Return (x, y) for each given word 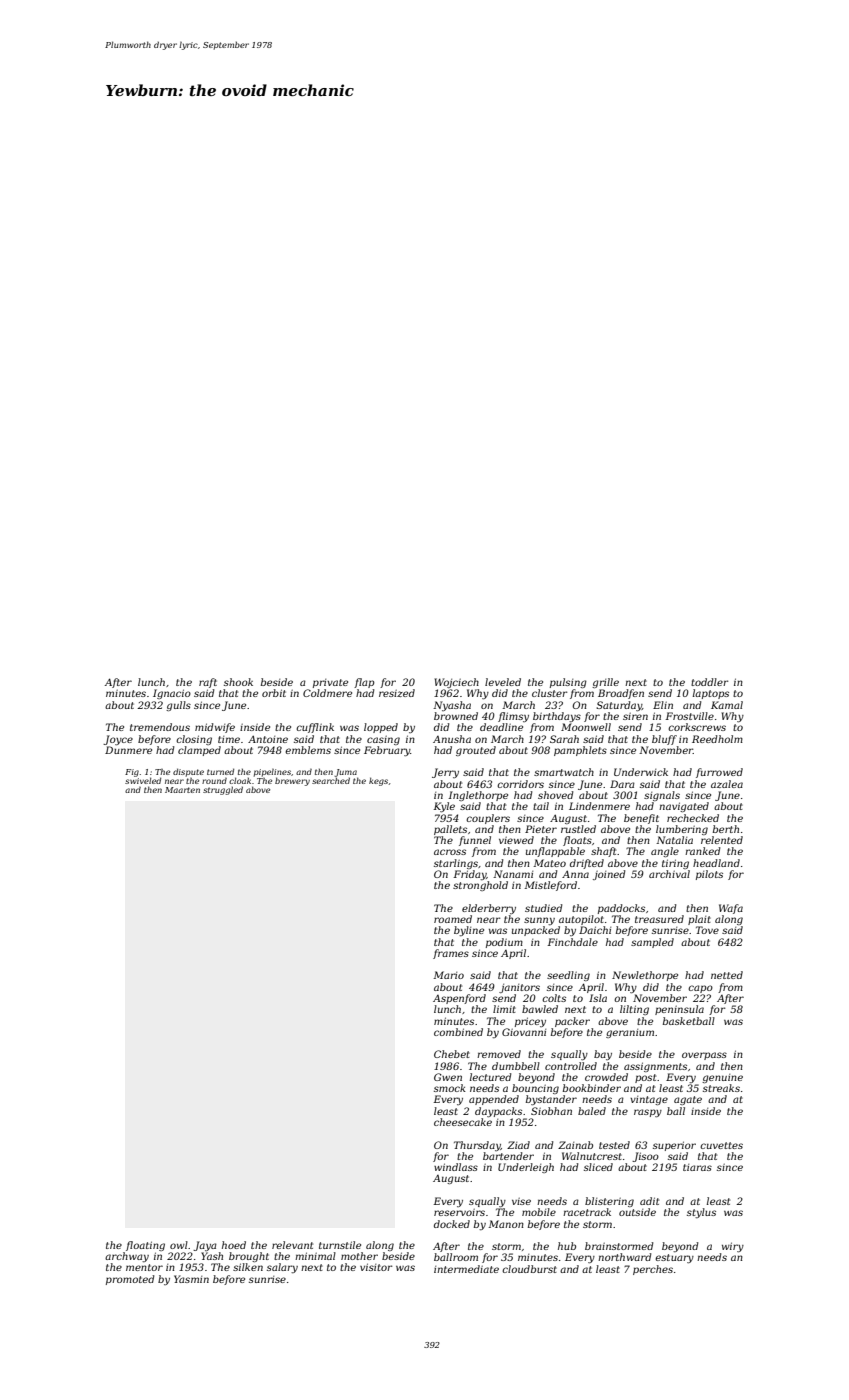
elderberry (489, 909)
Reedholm (717, 739)
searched (331, 780)
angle (665, 852)
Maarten (182, 790)
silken (248, 1267)
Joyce (118, 740)
